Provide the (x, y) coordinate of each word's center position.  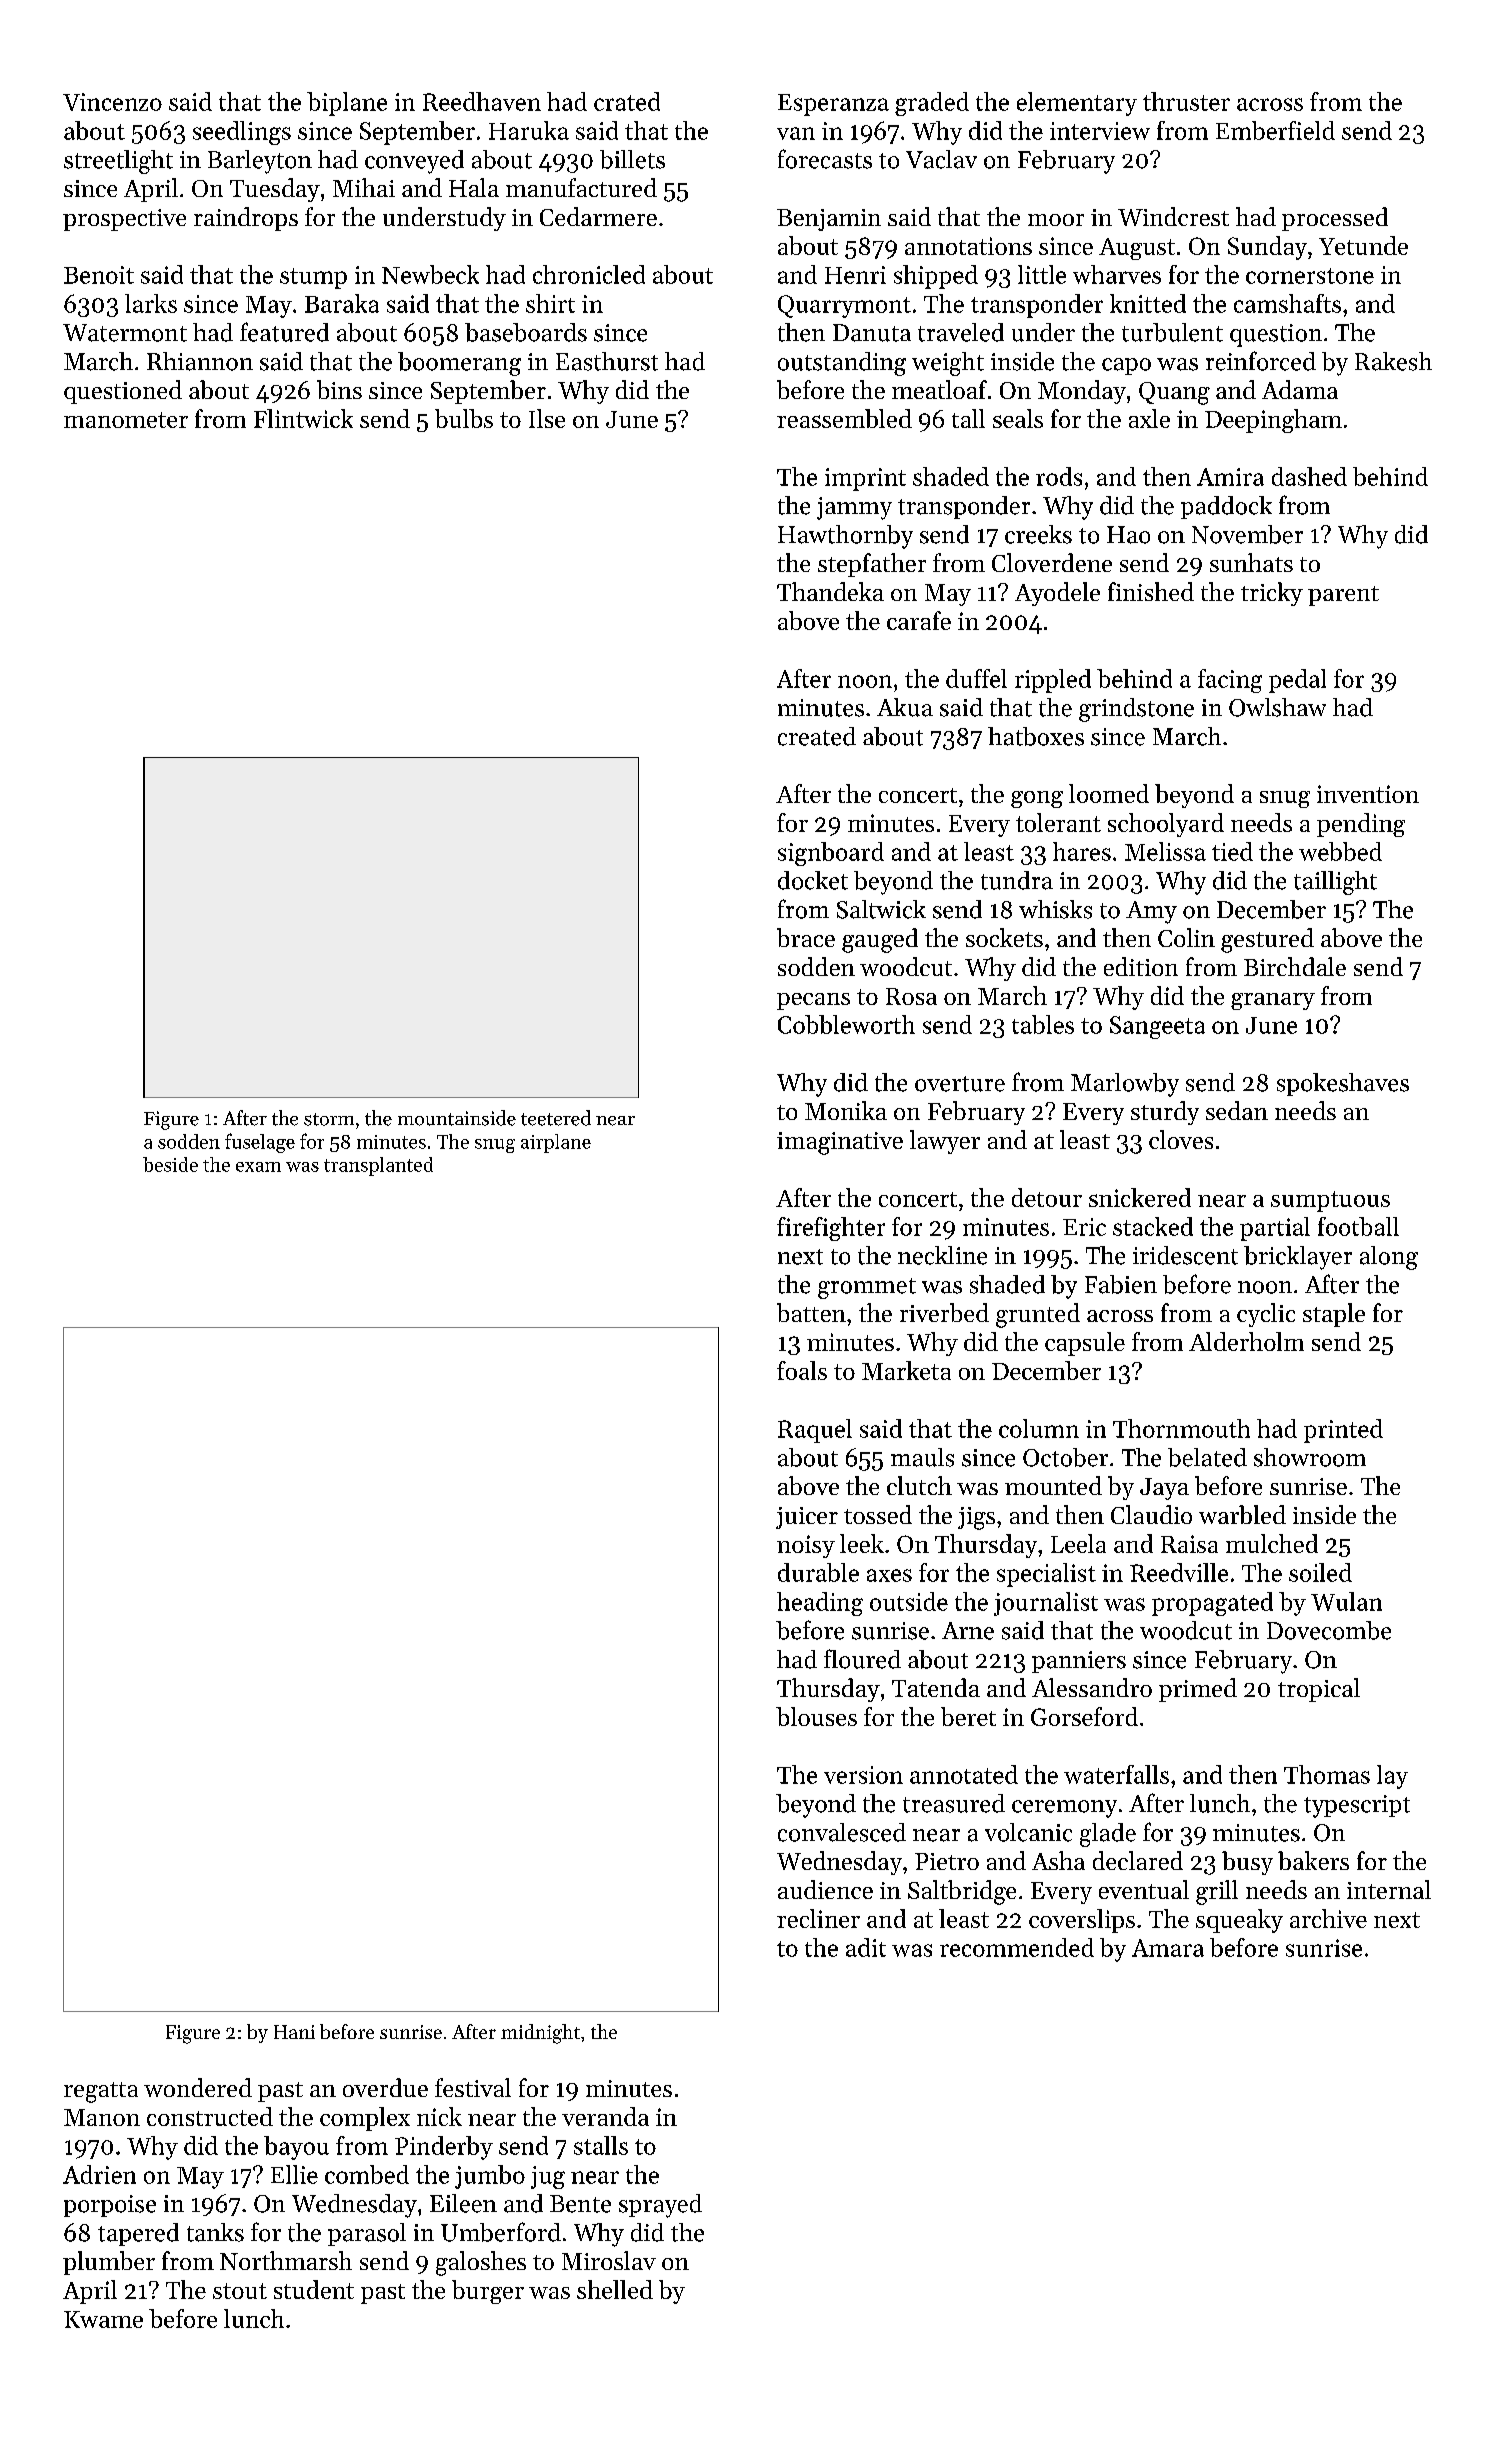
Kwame (103, 2319)
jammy (854, 508)
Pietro (947, 1861)
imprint (865, 479)
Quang (1174, 393)
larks (151, 303)
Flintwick (303, 418)
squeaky (1239, 1921)
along (1389, 1258)
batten (811, 1312)
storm (329, 1119)
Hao (1128, 535)
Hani (294, 2032)
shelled (615, 2289)
